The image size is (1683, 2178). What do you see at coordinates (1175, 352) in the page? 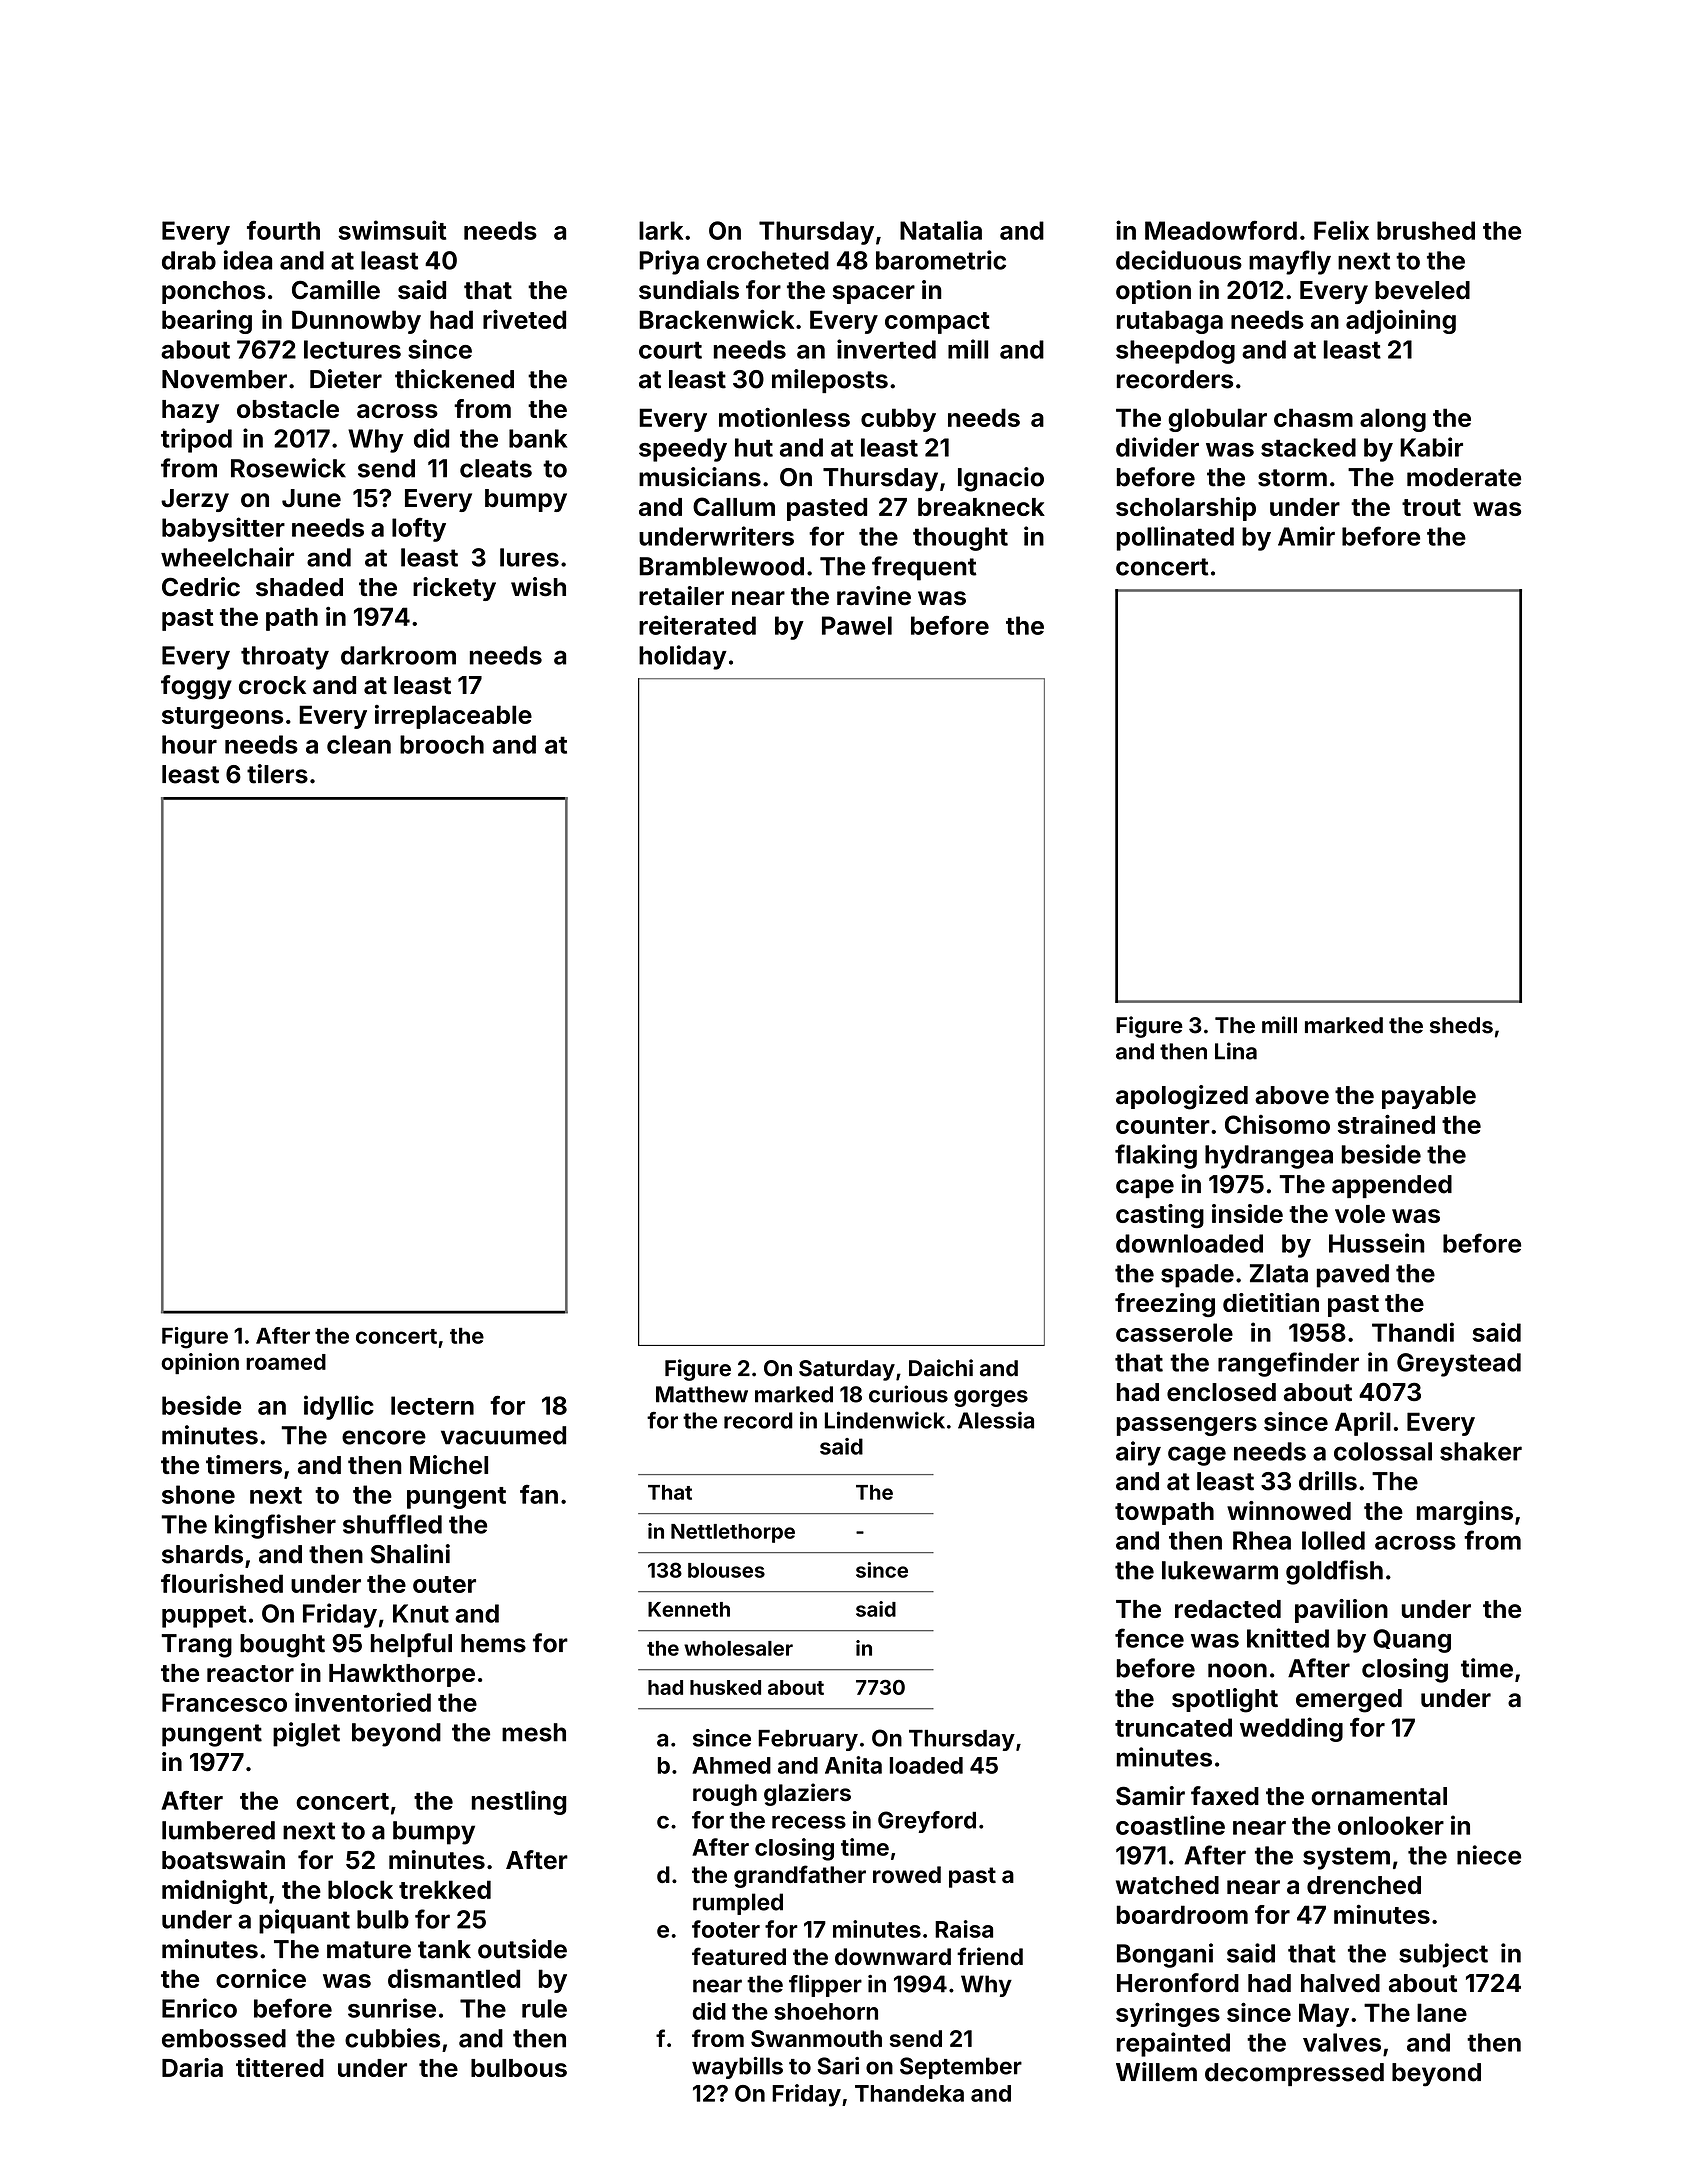
I see `sheepdog` at bounding box center [1175, 352].
